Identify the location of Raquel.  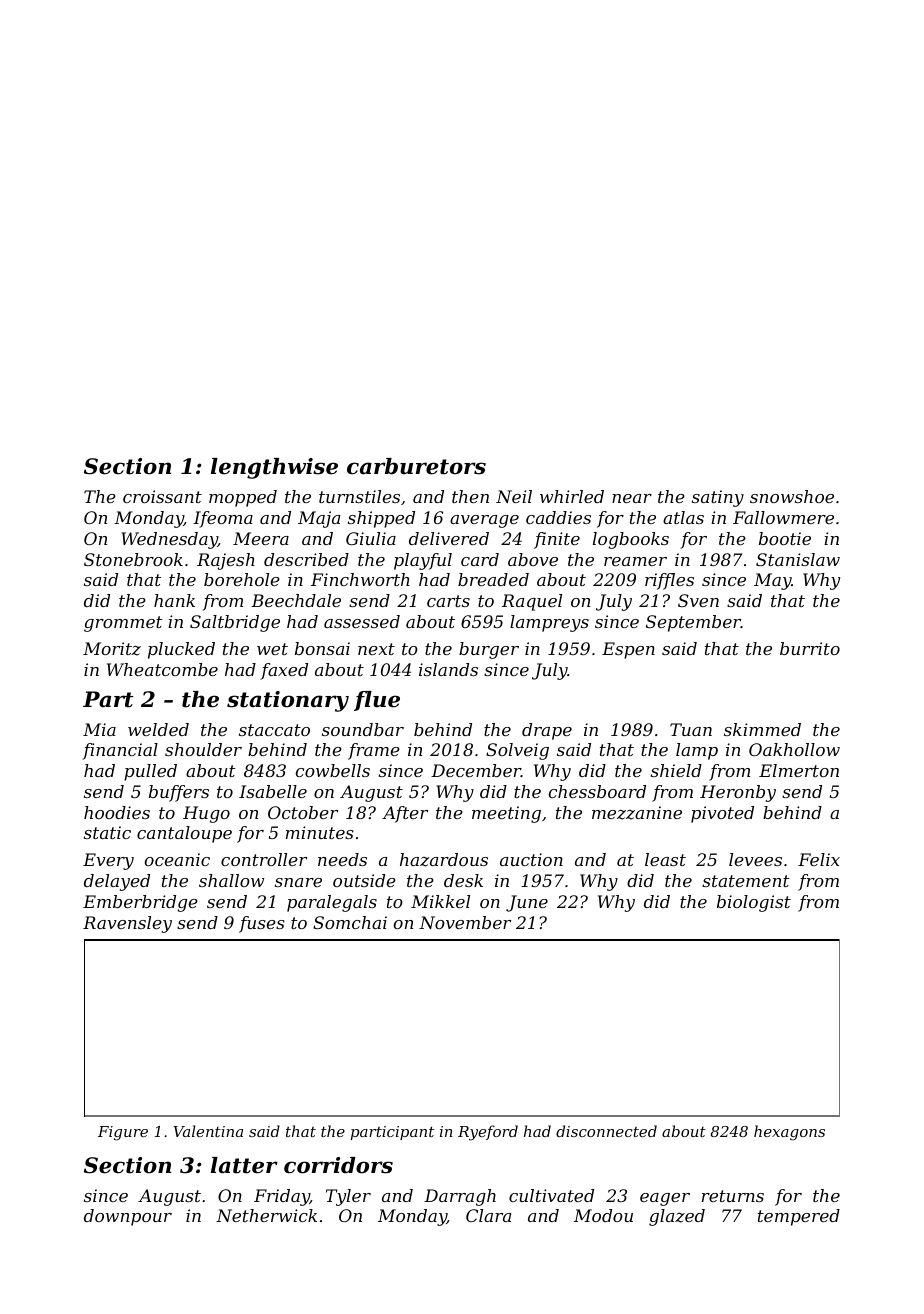
(532, 602).
